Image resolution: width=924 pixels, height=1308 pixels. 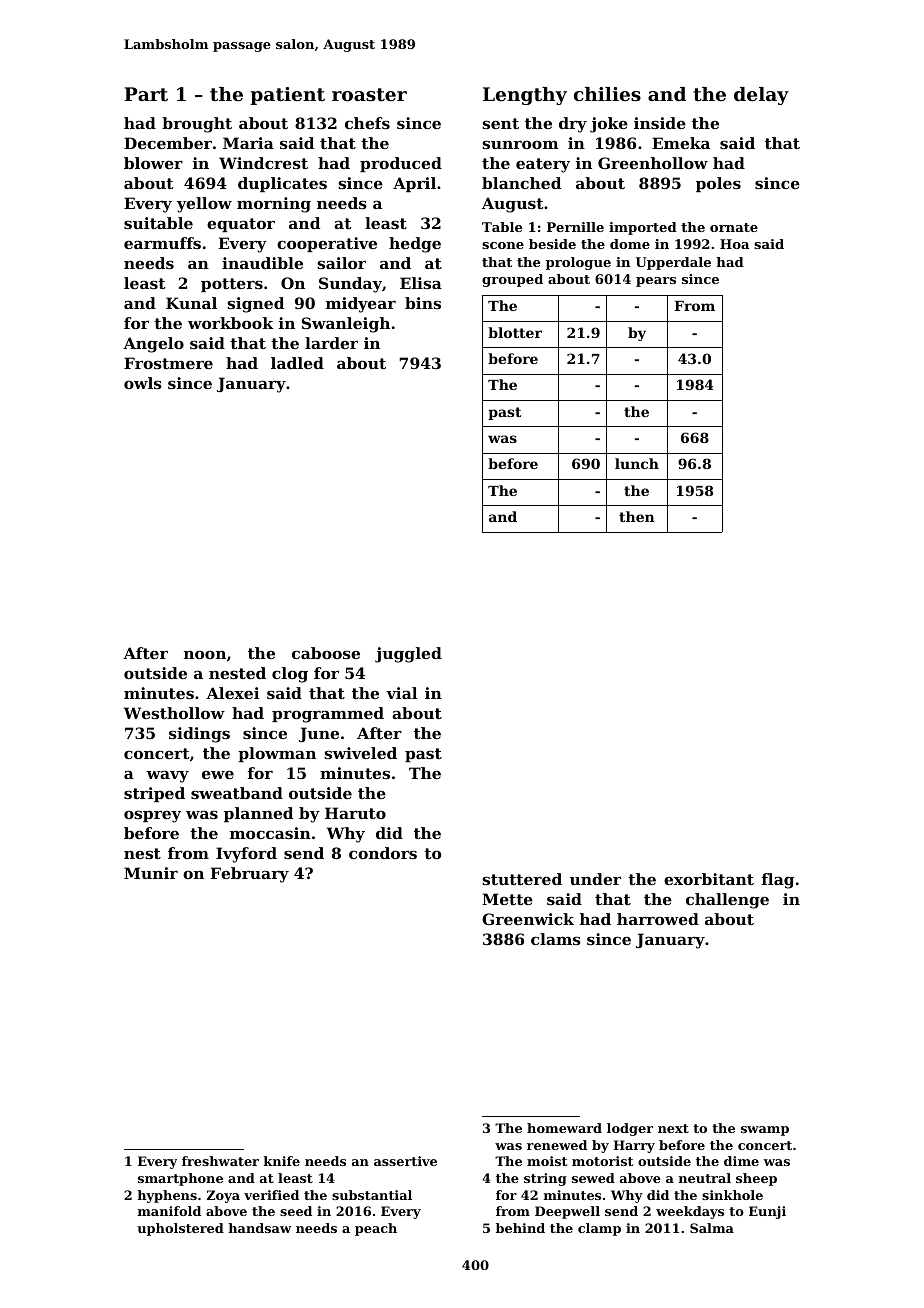 I want to click on smartphone, so click(x=180, y=1179).
